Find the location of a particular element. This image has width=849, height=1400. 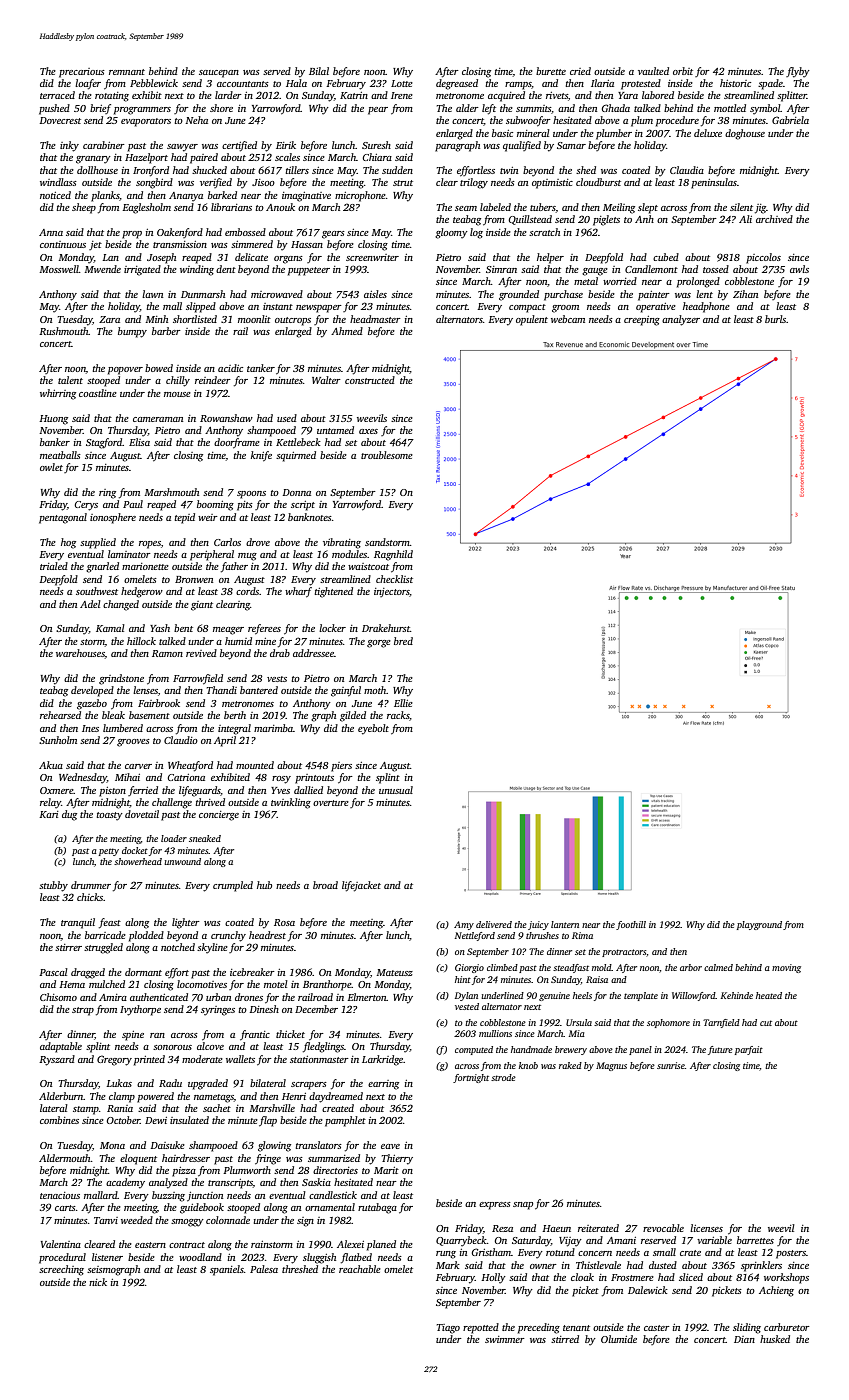

spoons is located at coordinates (251, 495).
